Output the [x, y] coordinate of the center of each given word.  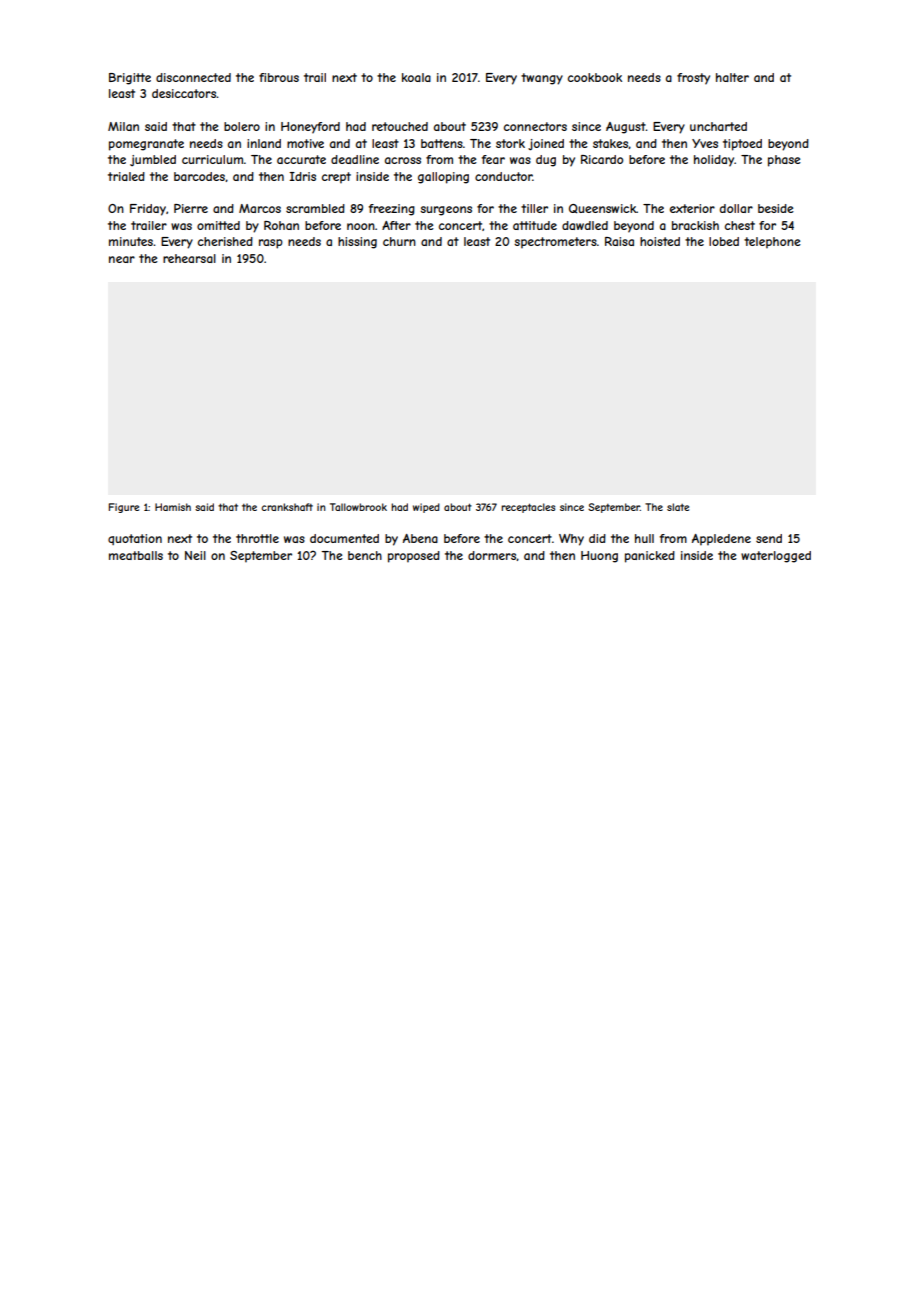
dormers [492, 555]
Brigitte [130, 79]
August [626, 128]
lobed [724, 241]
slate [678, 507]
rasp [271, 244]
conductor [504, 176]
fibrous [279, 77]
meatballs [136, 555]
